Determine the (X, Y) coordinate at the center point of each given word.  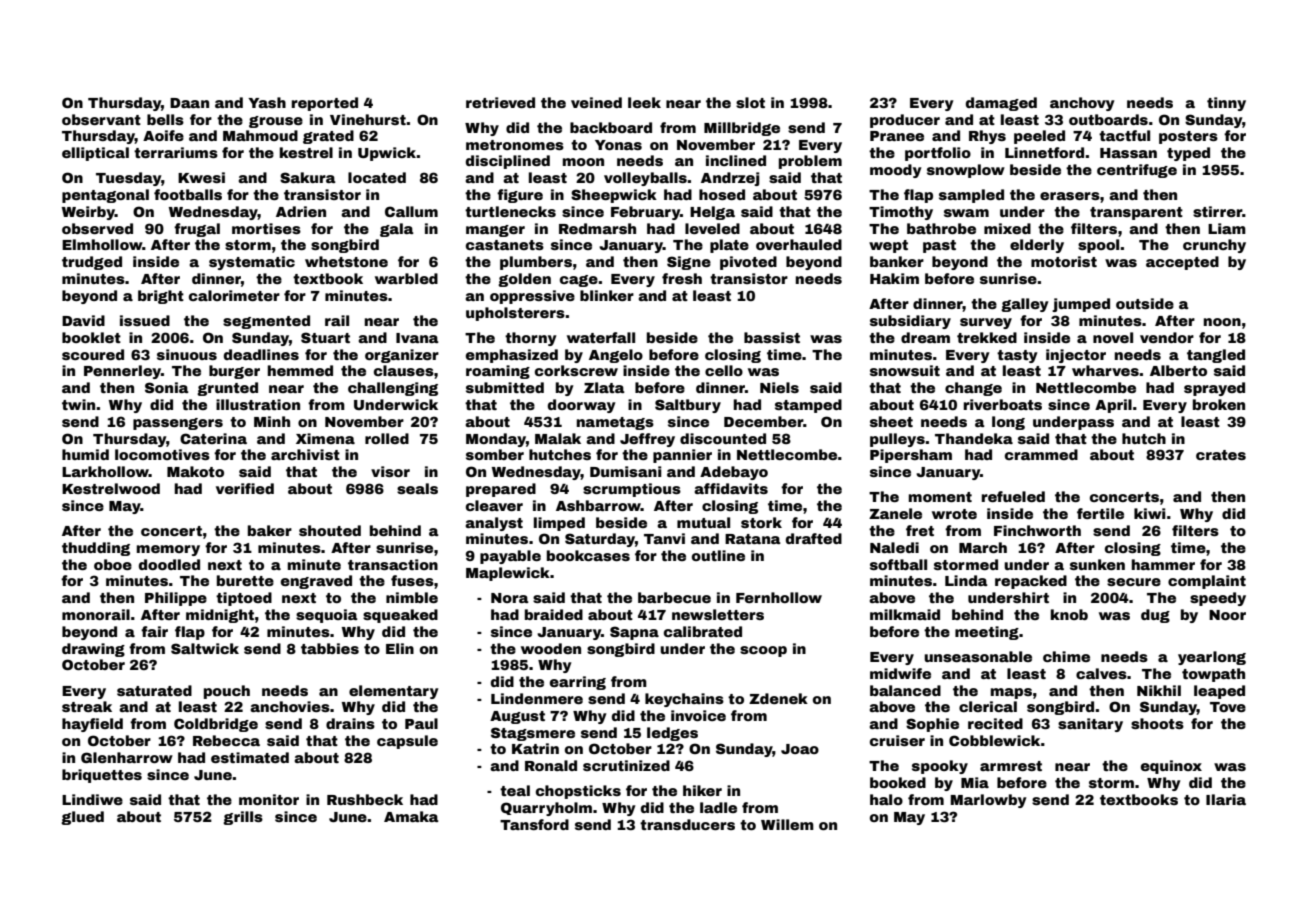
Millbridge (742, 129)
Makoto (195, 471)
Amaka (411, 816)
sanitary (1090, 725)
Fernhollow (779, 597)
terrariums (176, 152)
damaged (1001, 104)
